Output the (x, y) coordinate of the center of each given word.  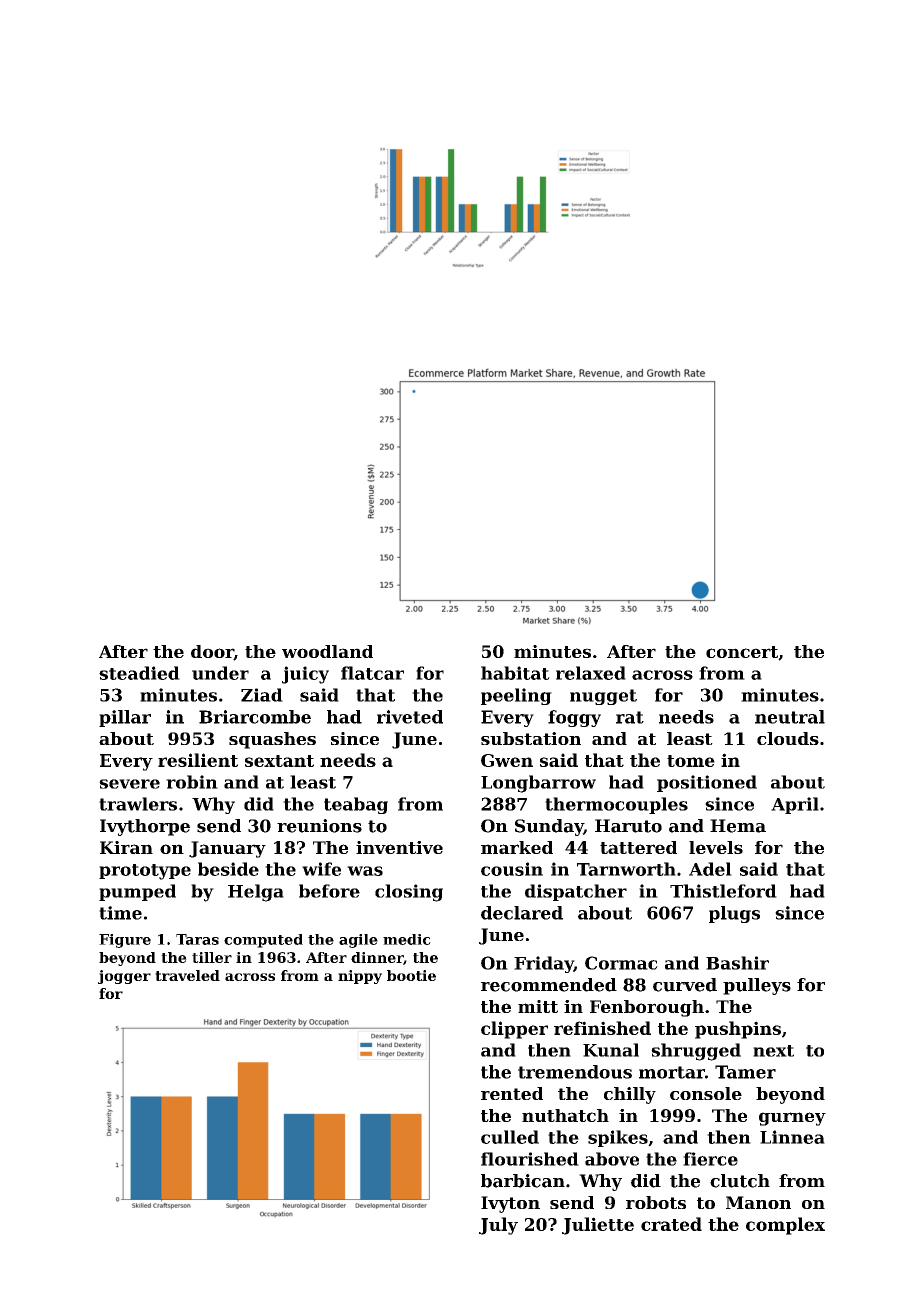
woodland (327, 651)
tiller (212, 957)
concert (742, 652)
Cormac (621, 963)
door (212, 652)
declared (522, 913)
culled (510, 1137)
